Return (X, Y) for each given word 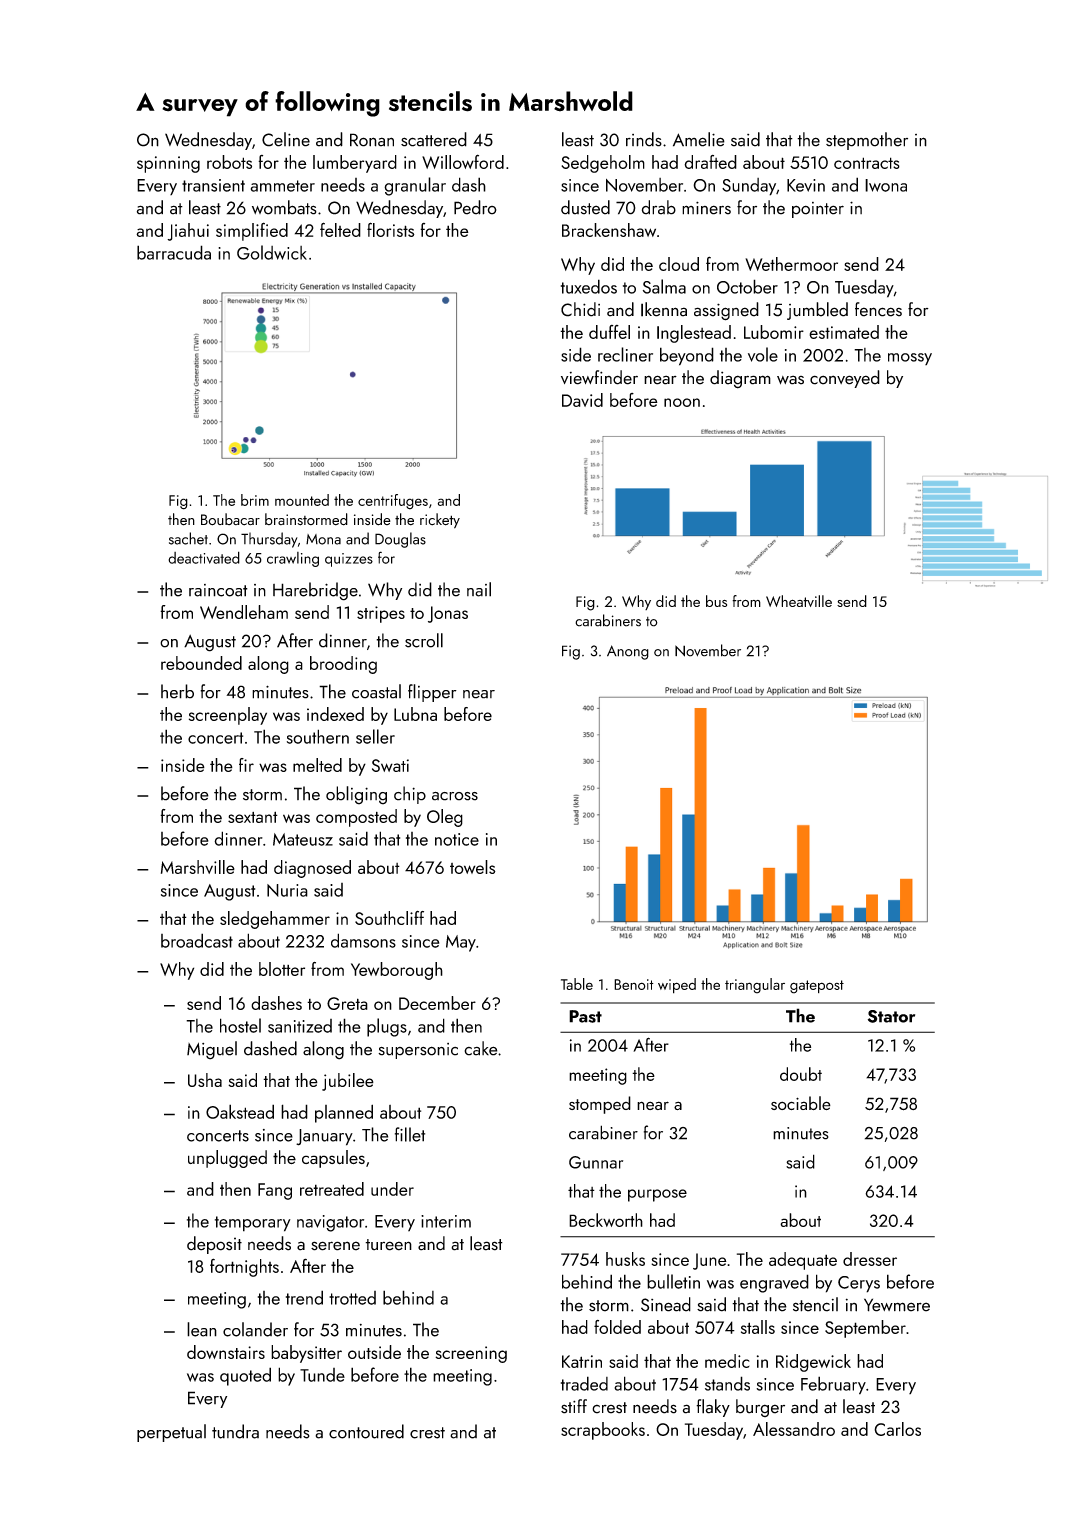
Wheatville (799, 601)
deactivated (204, 557)
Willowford (463, 161)
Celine (286, 139)
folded (617, 1327)
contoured (366, 1431)
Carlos (897, 1429)
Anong (628, 652)
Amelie (699, 139)
